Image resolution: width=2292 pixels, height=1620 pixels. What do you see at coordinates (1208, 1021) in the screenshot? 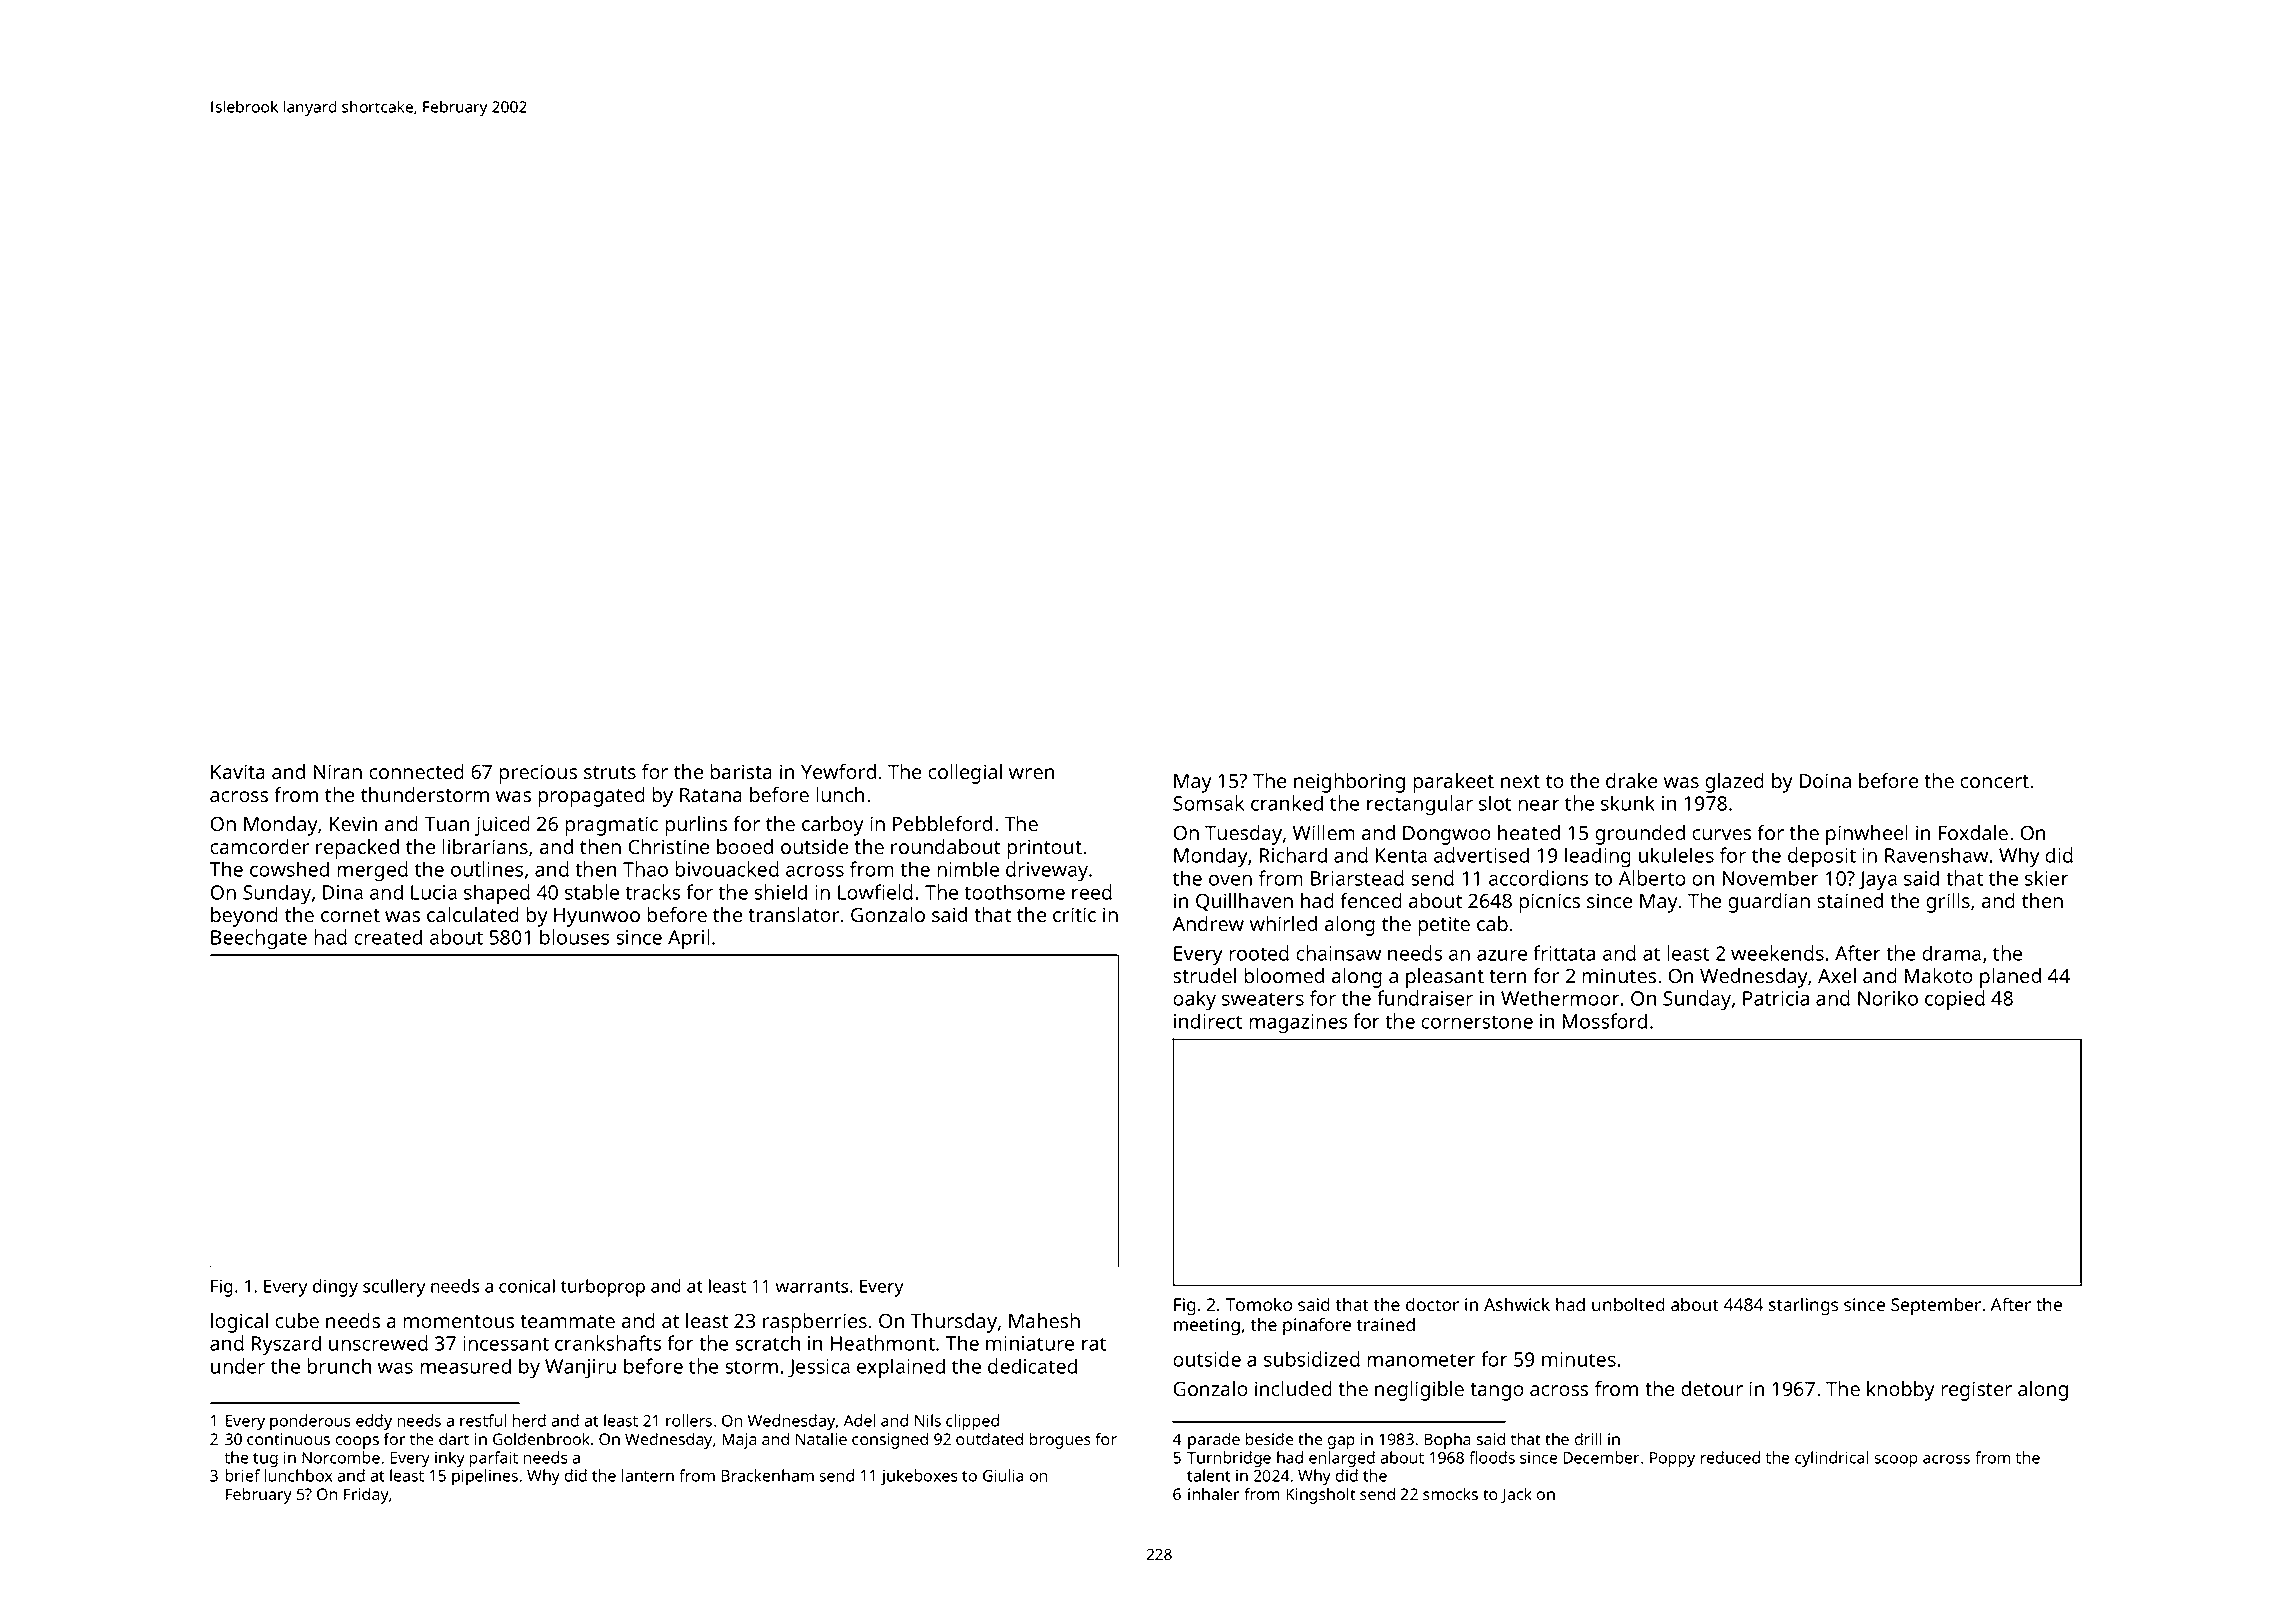
I see `indirect` at bounding box center [1208, 1021].
